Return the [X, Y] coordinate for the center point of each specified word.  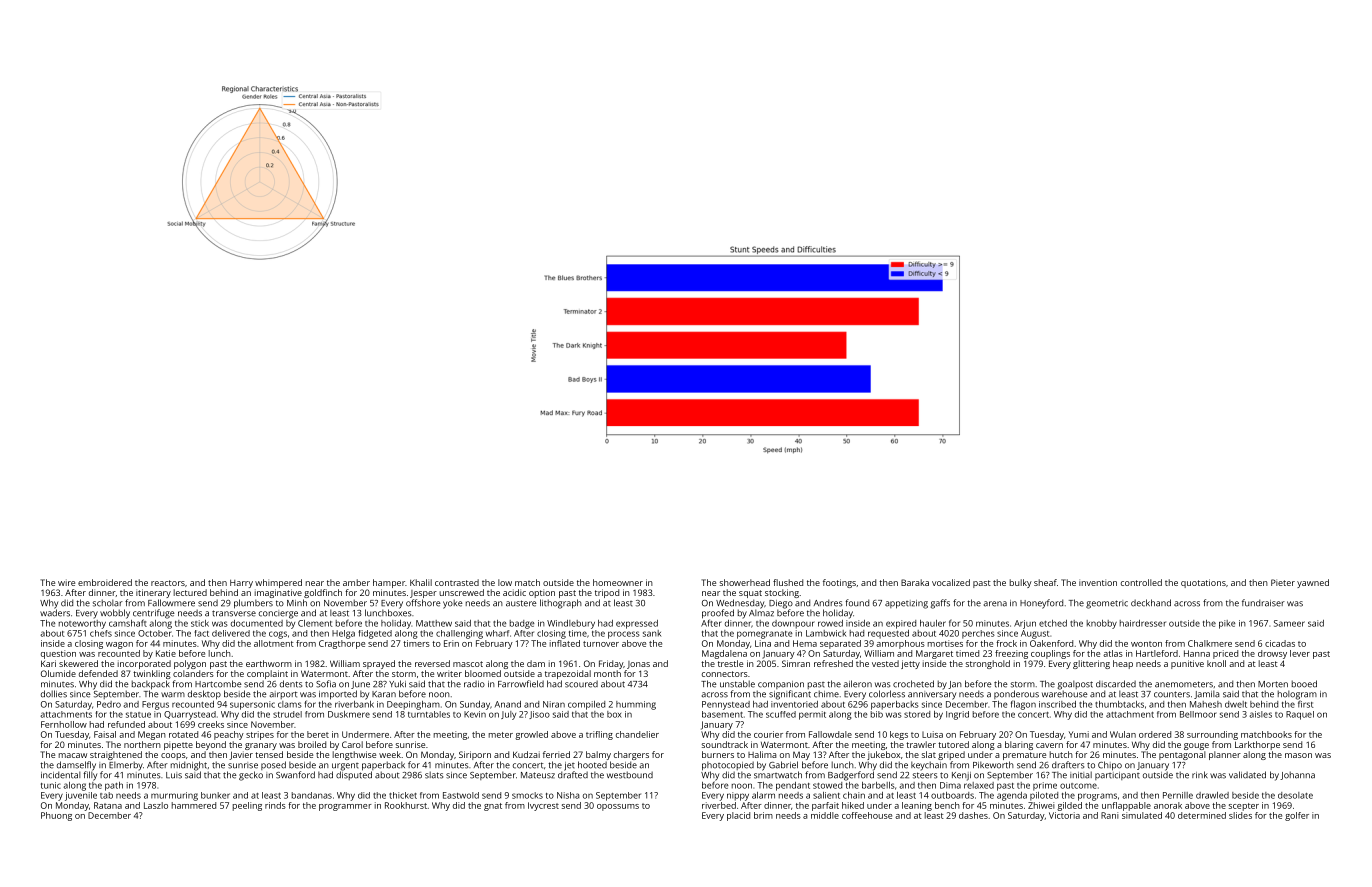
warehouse [1065, 694]
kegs [899, 735]
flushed [788, 582]
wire [66, 582]
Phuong [56, 816]
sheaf [1045, 582]
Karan [384, 694]
